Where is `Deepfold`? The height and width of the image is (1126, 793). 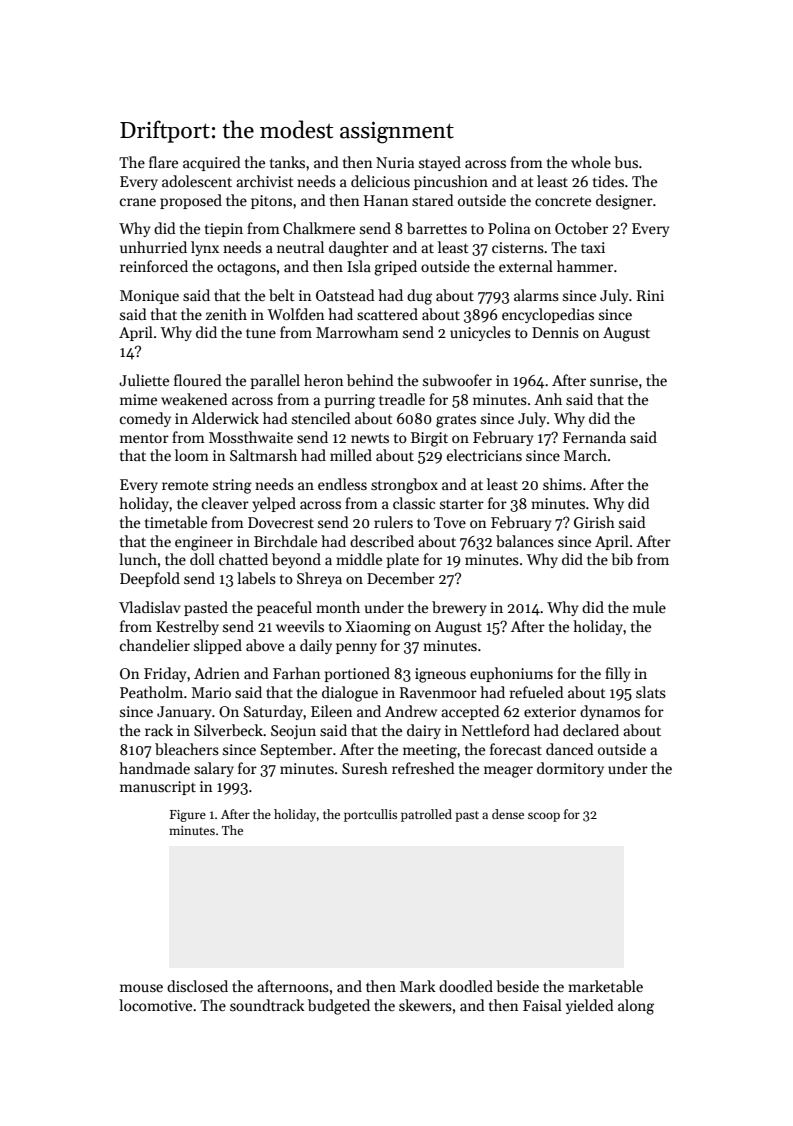
Deepfold is located at coordinates (150, 579).
